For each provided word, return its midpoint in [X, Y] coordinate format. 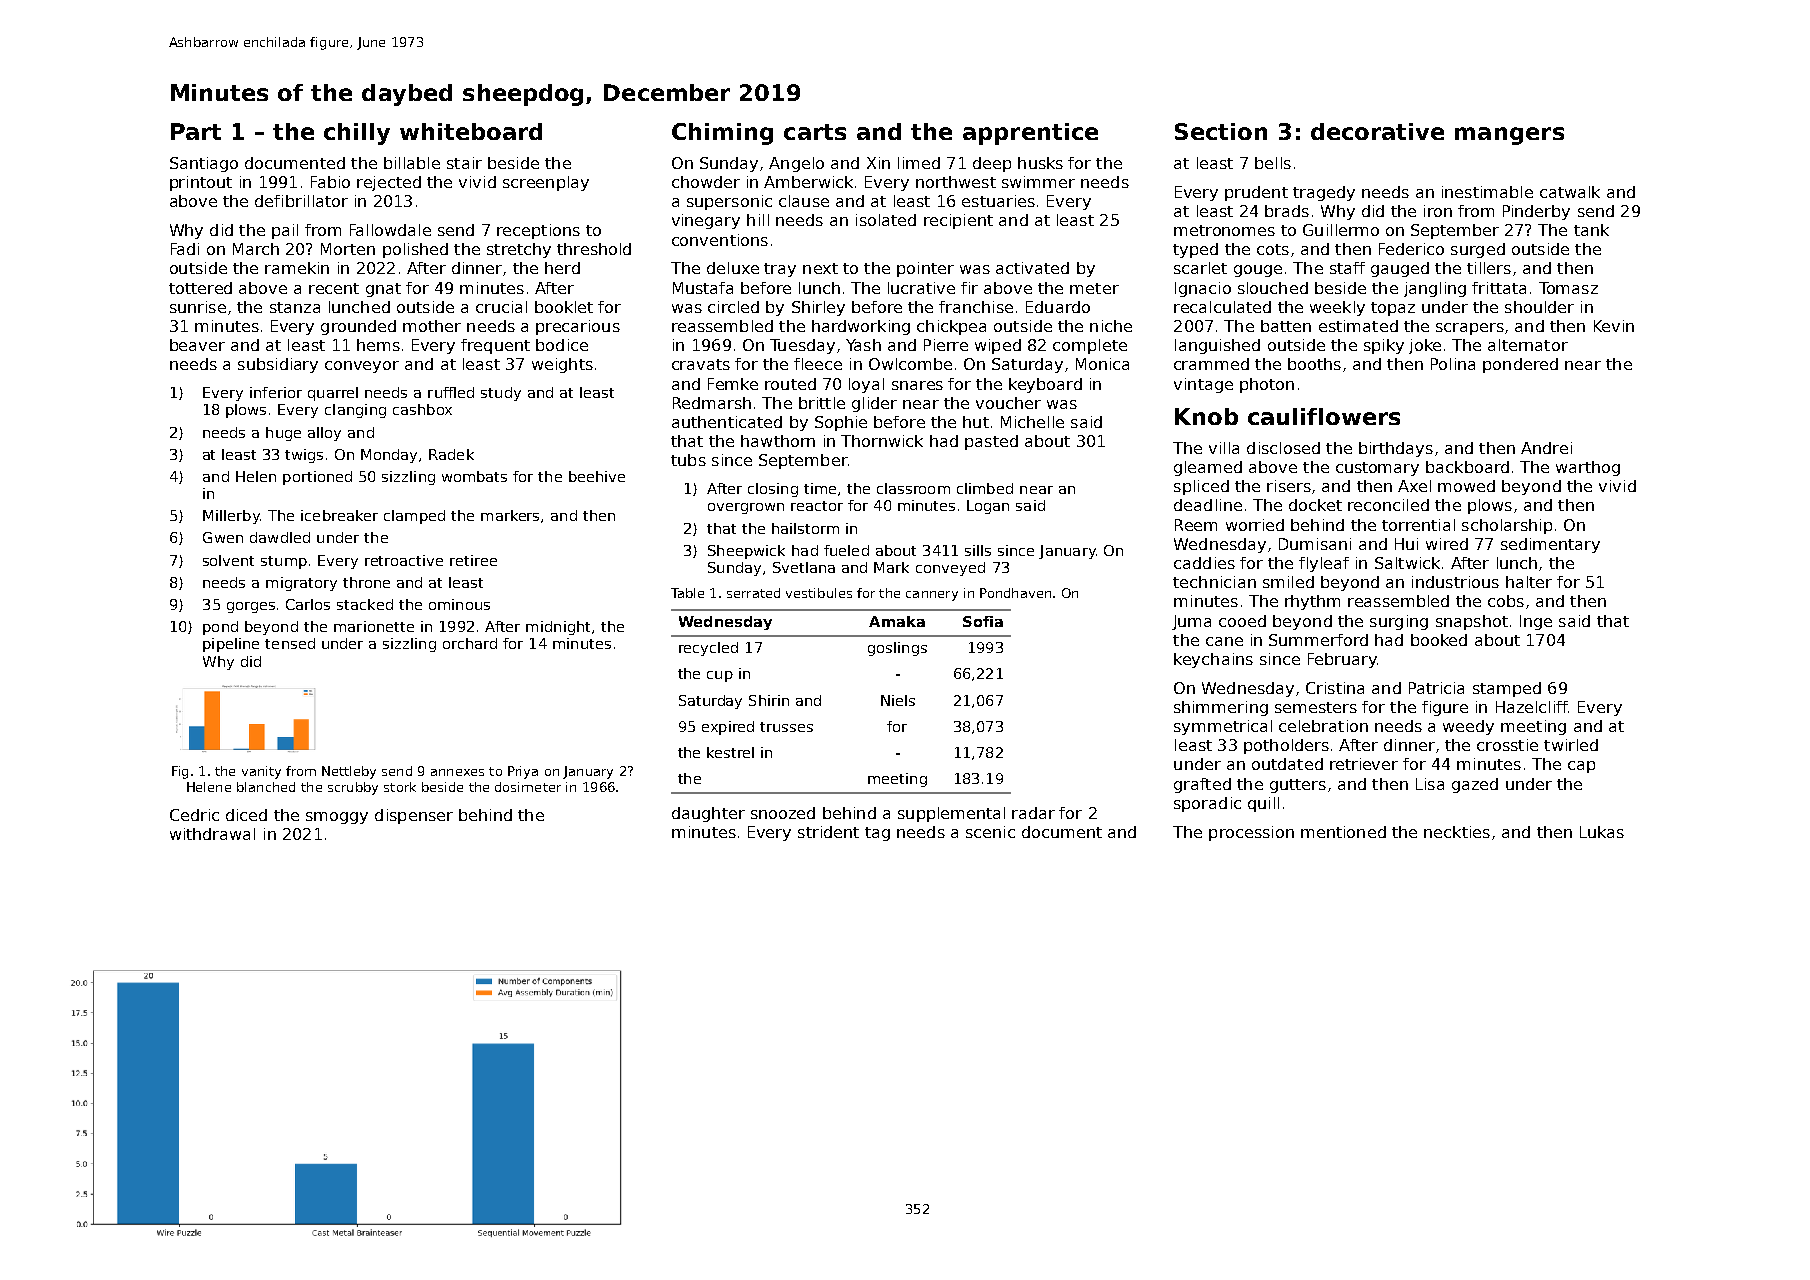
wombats [474, 476]
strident [828, 832]
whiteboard [471, 131]
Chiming [722, 134]
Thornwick [882, 441]
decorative [1377, 131]
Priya [523, 772]
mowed [1466, 486]
